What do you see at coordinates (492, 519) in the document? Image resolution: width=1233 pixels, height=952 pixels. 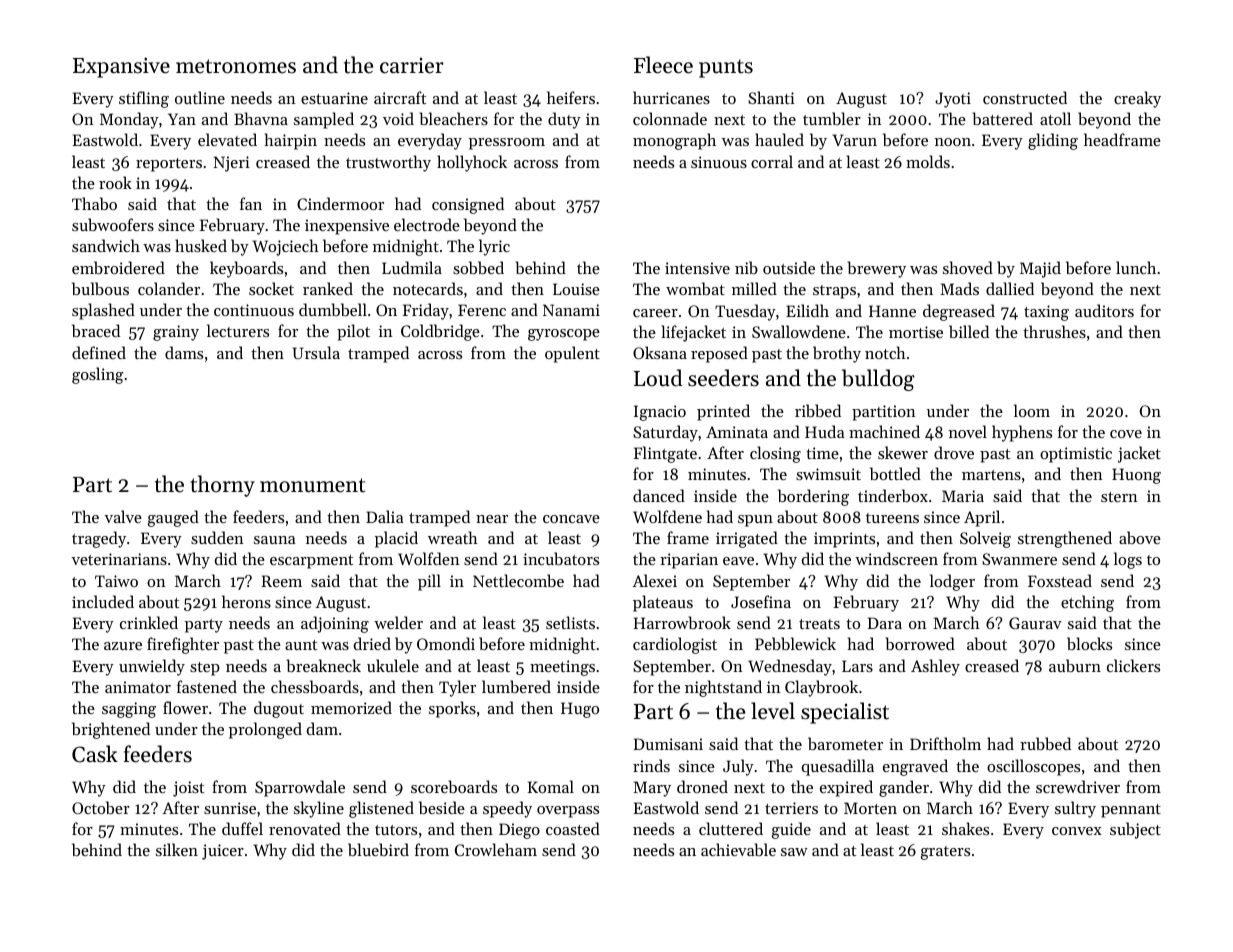 I see `near` at bounding box center [492, 519].
